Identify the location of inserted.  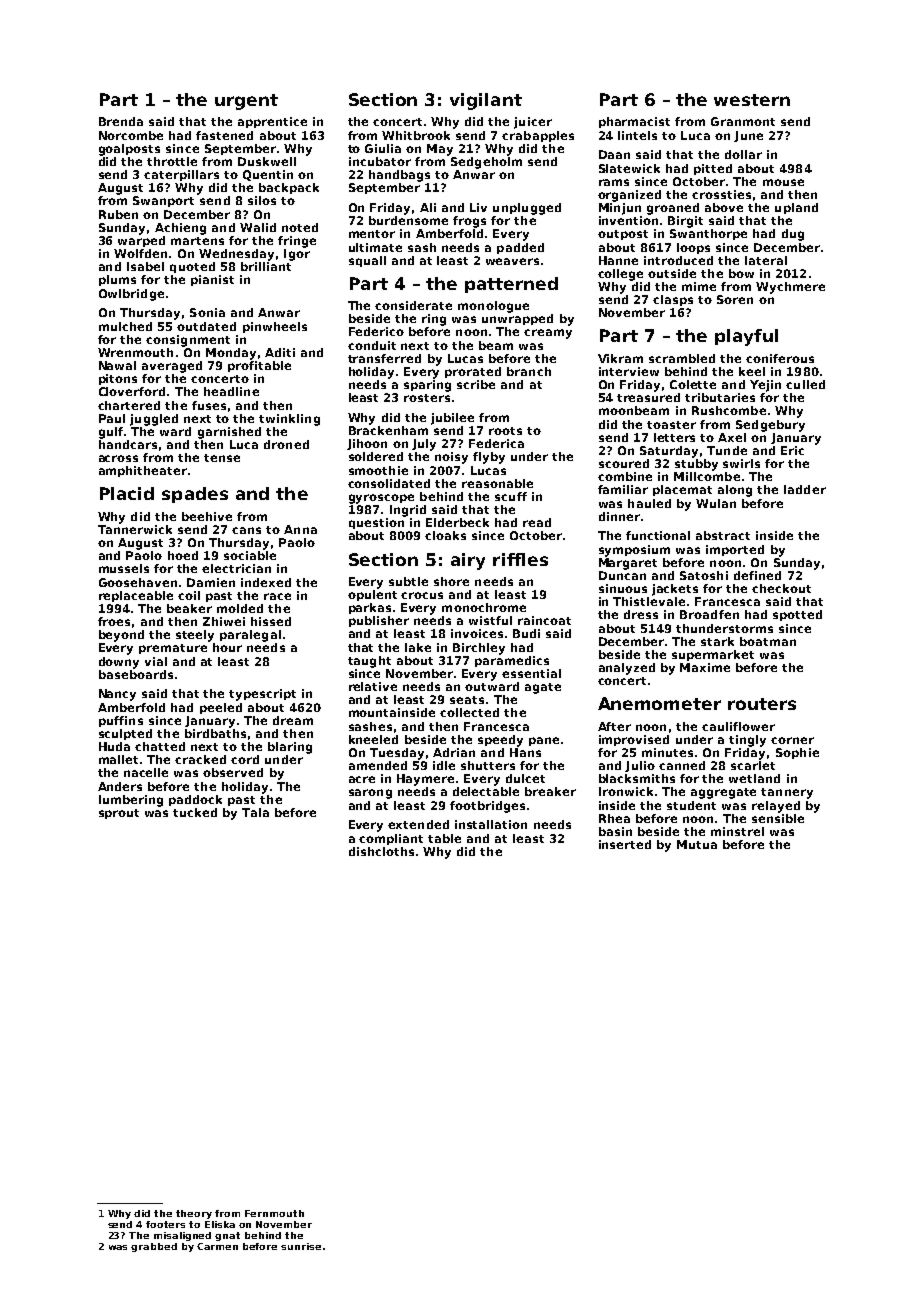
(625, 844).
